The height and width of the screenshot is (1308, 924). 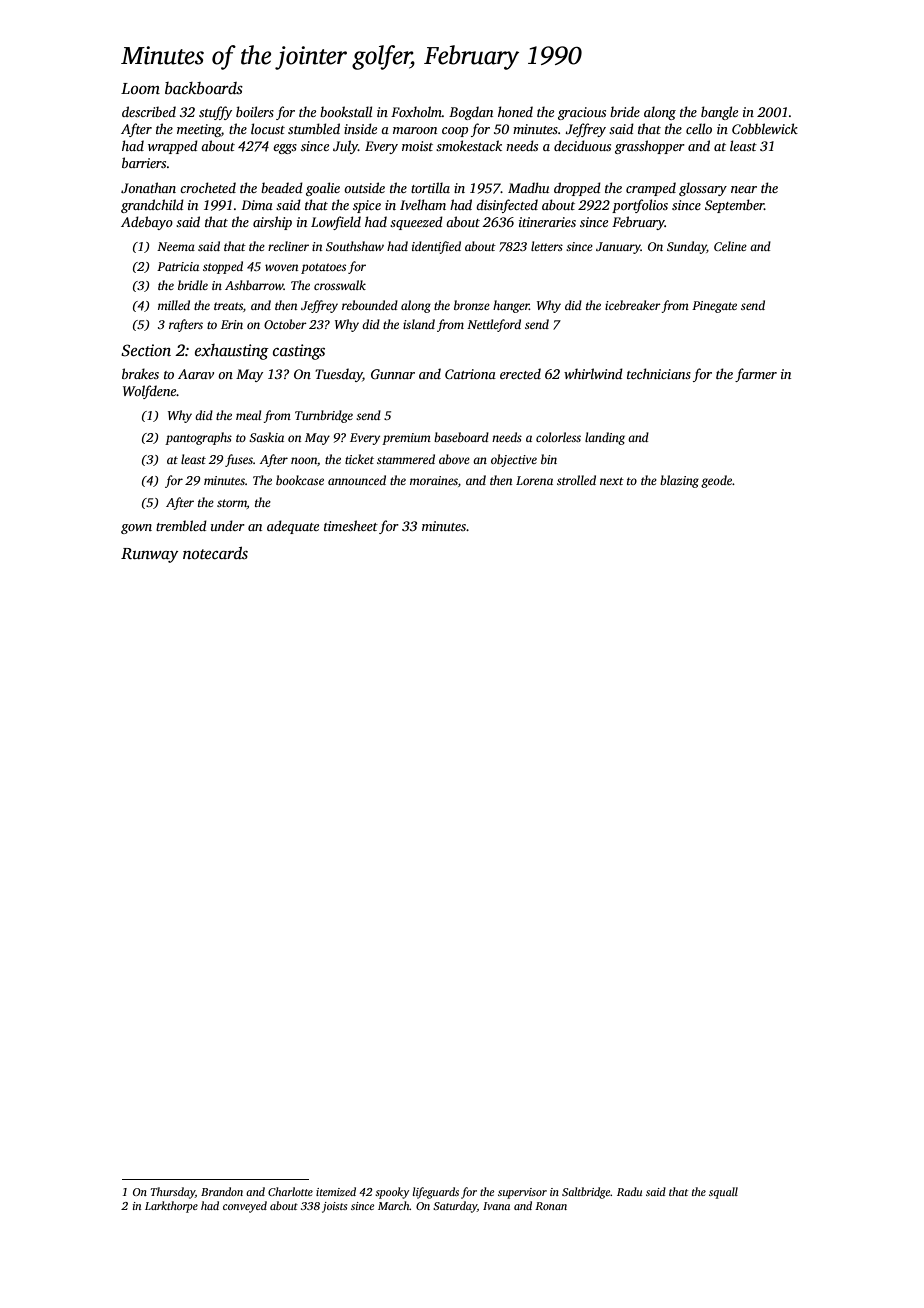 What do you see at coordinates (196, 374) in the screenshot?
I see `Aarav` at bounding box center [196, 374].
